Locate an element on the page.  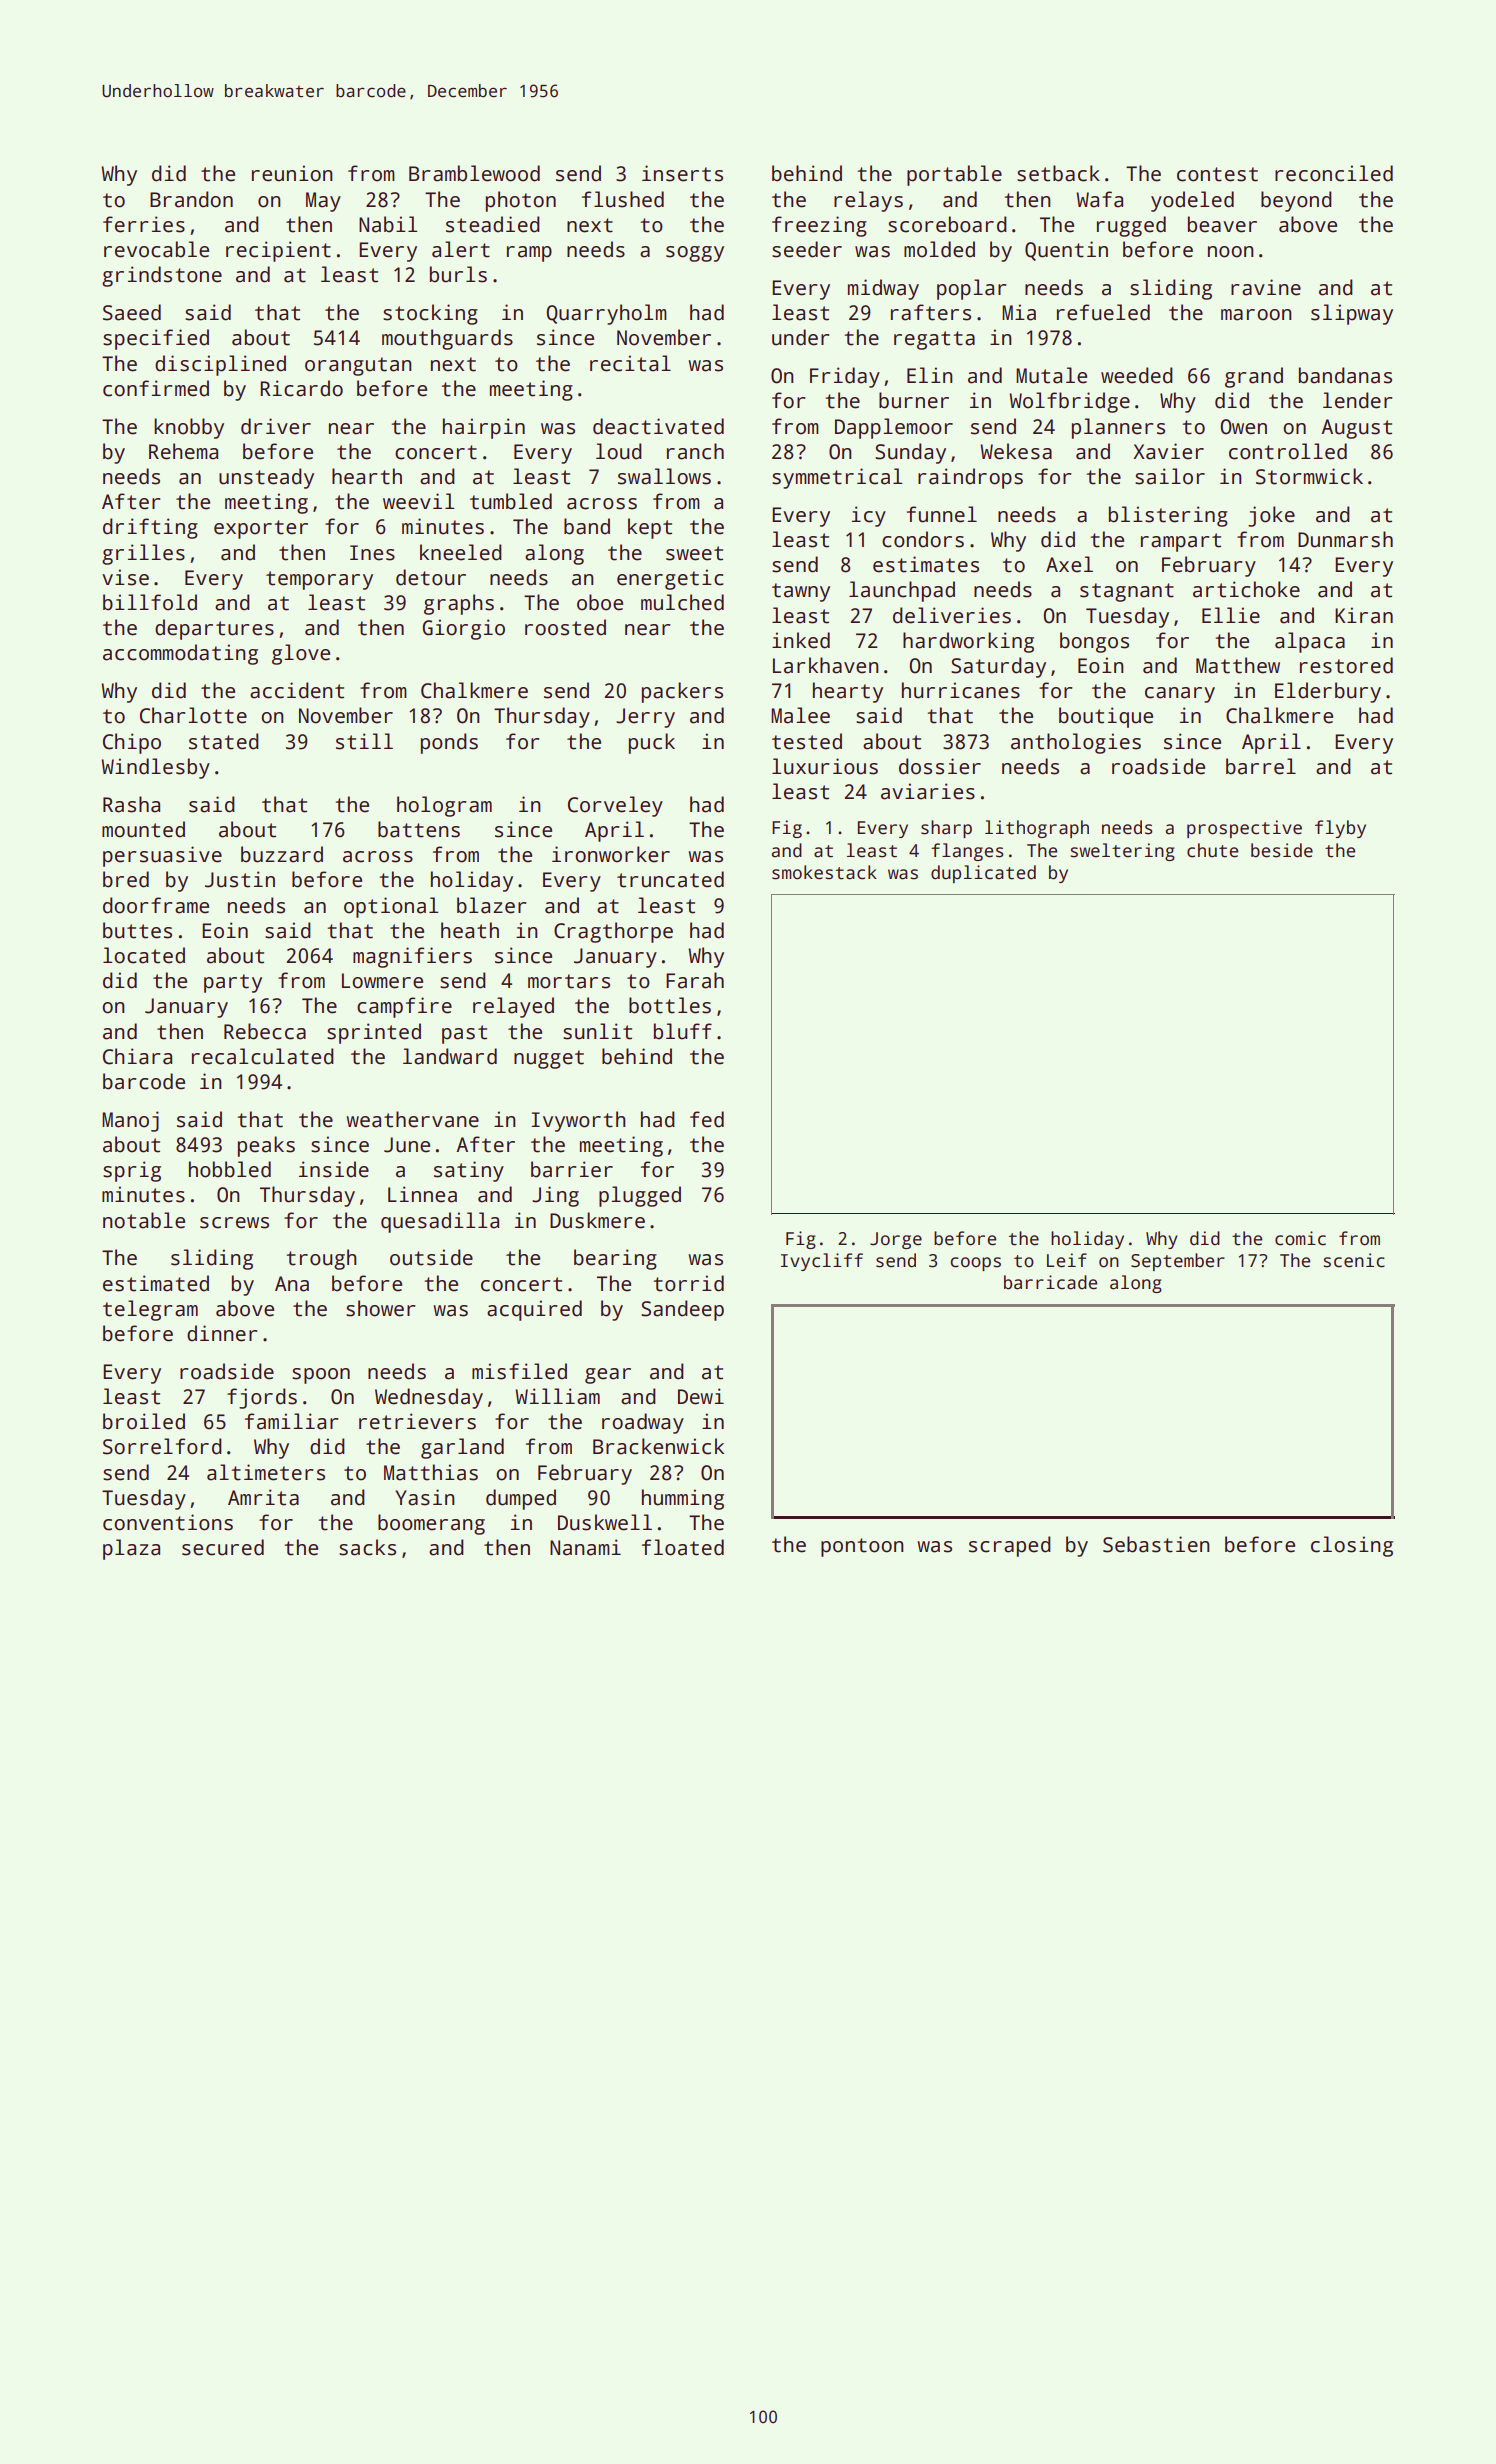
Rasha is located at coordinates (131, 804).
